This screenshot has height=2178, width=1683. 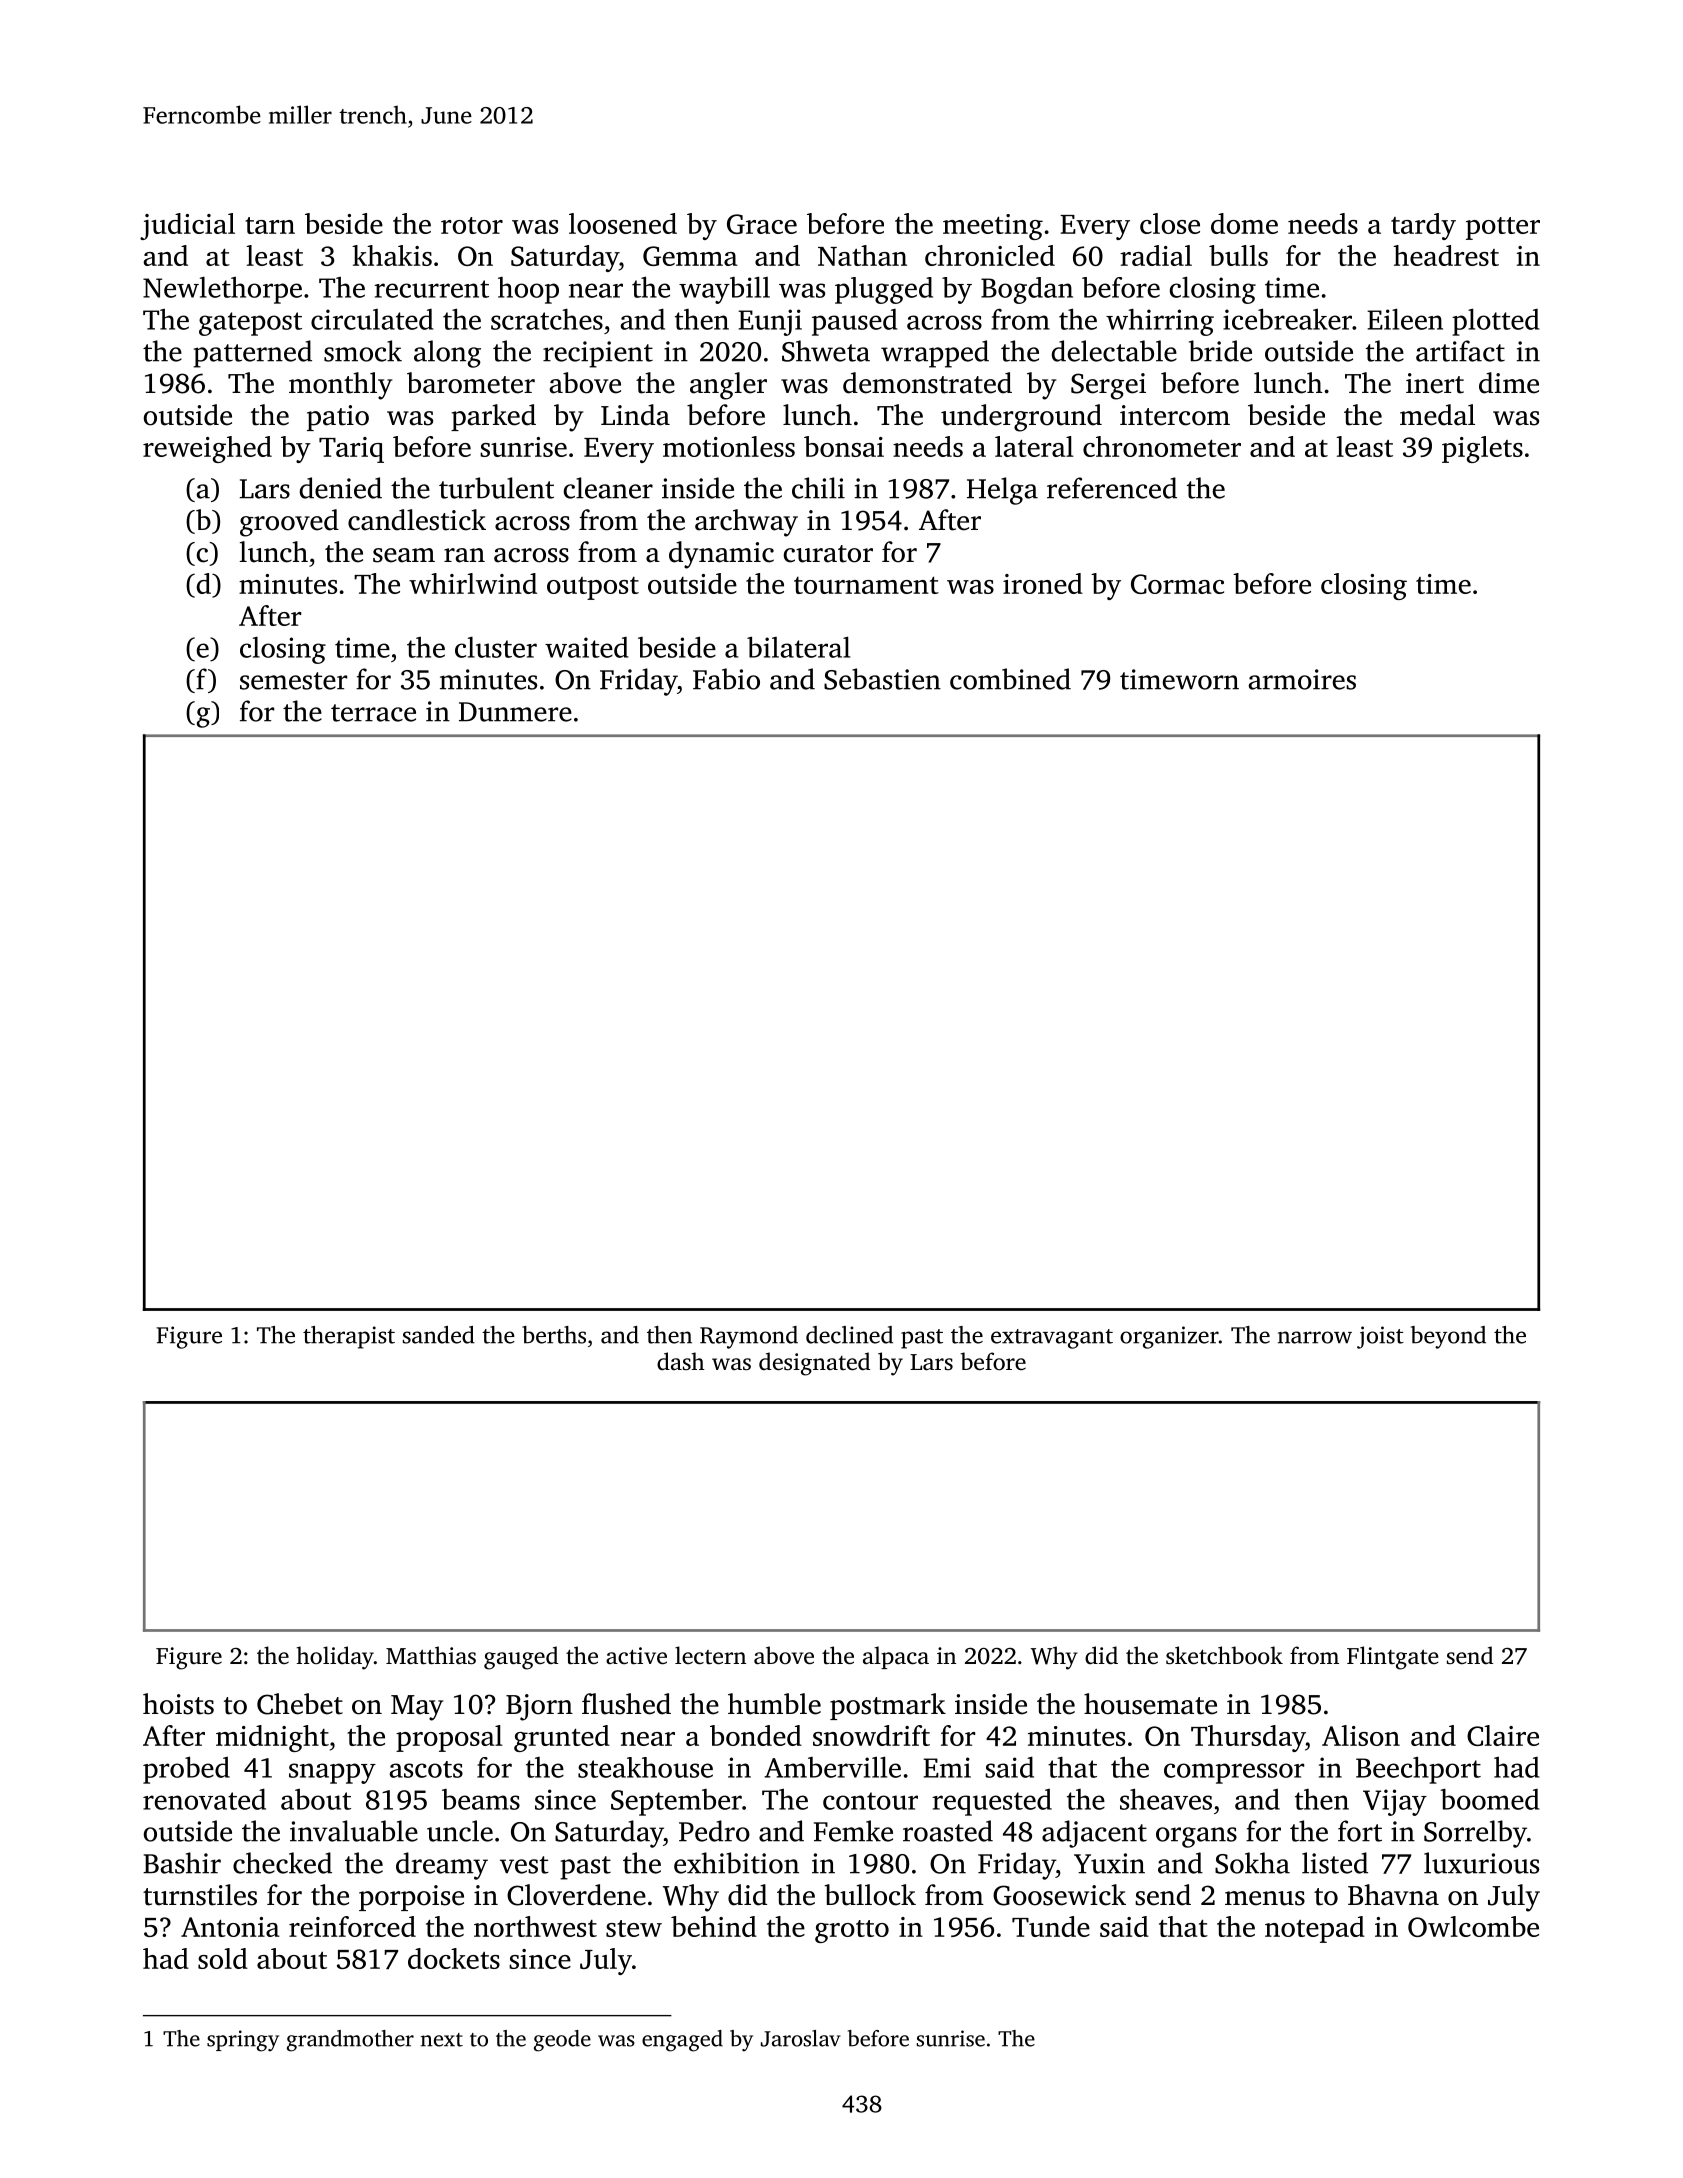 I want to click on medal, so click(x=1437, y=415).
